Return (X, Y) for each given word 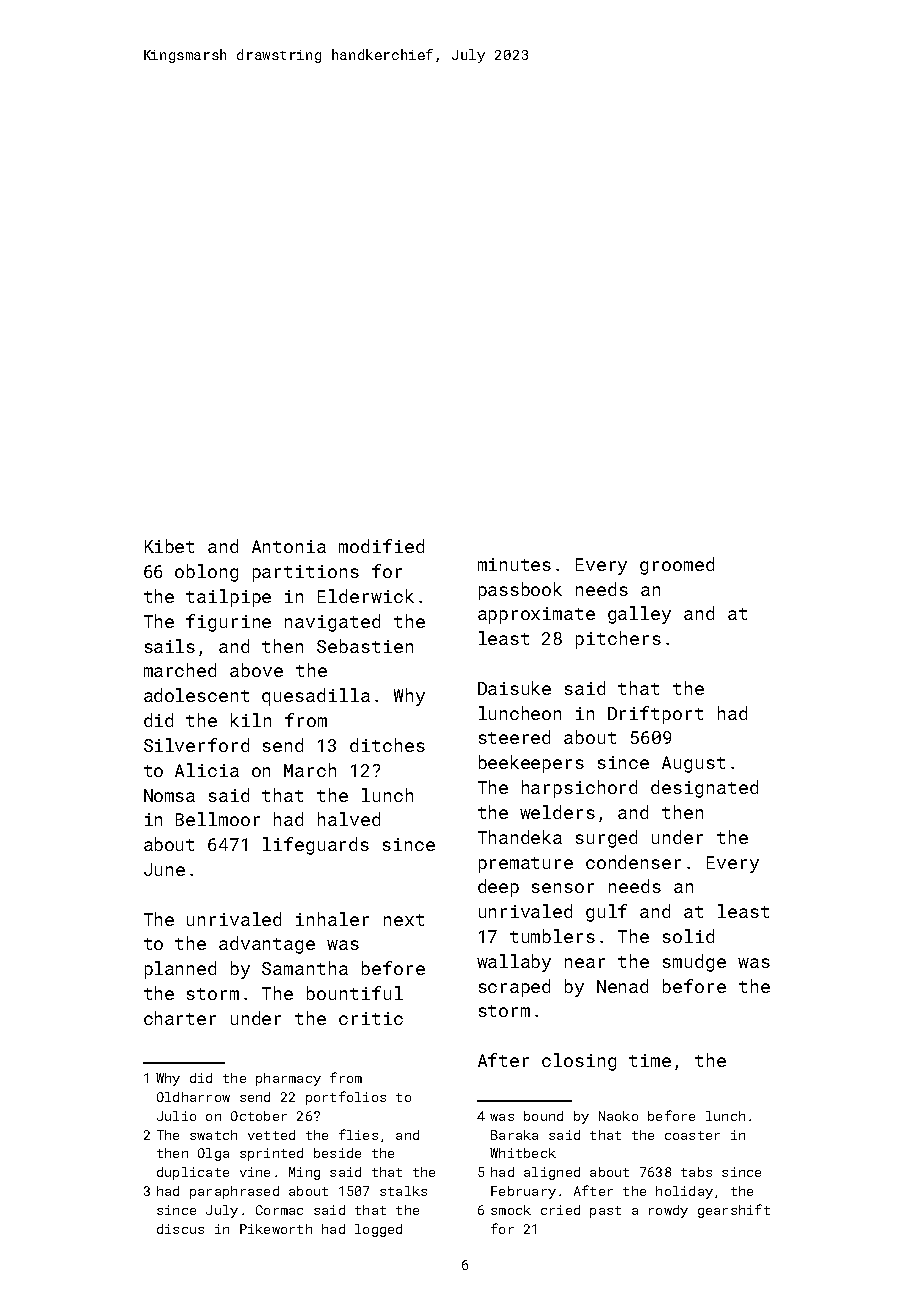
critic (371, 1018)
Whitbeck (523, 1153)
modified (381, 546)
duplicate (193, 1173)
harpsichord (579, 789)
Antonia (289, 546)
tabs (696, 1172)
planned (180, 970)
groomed (677, 566)
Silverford (196, 745)
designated (704, 789)
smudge (694, 963)
